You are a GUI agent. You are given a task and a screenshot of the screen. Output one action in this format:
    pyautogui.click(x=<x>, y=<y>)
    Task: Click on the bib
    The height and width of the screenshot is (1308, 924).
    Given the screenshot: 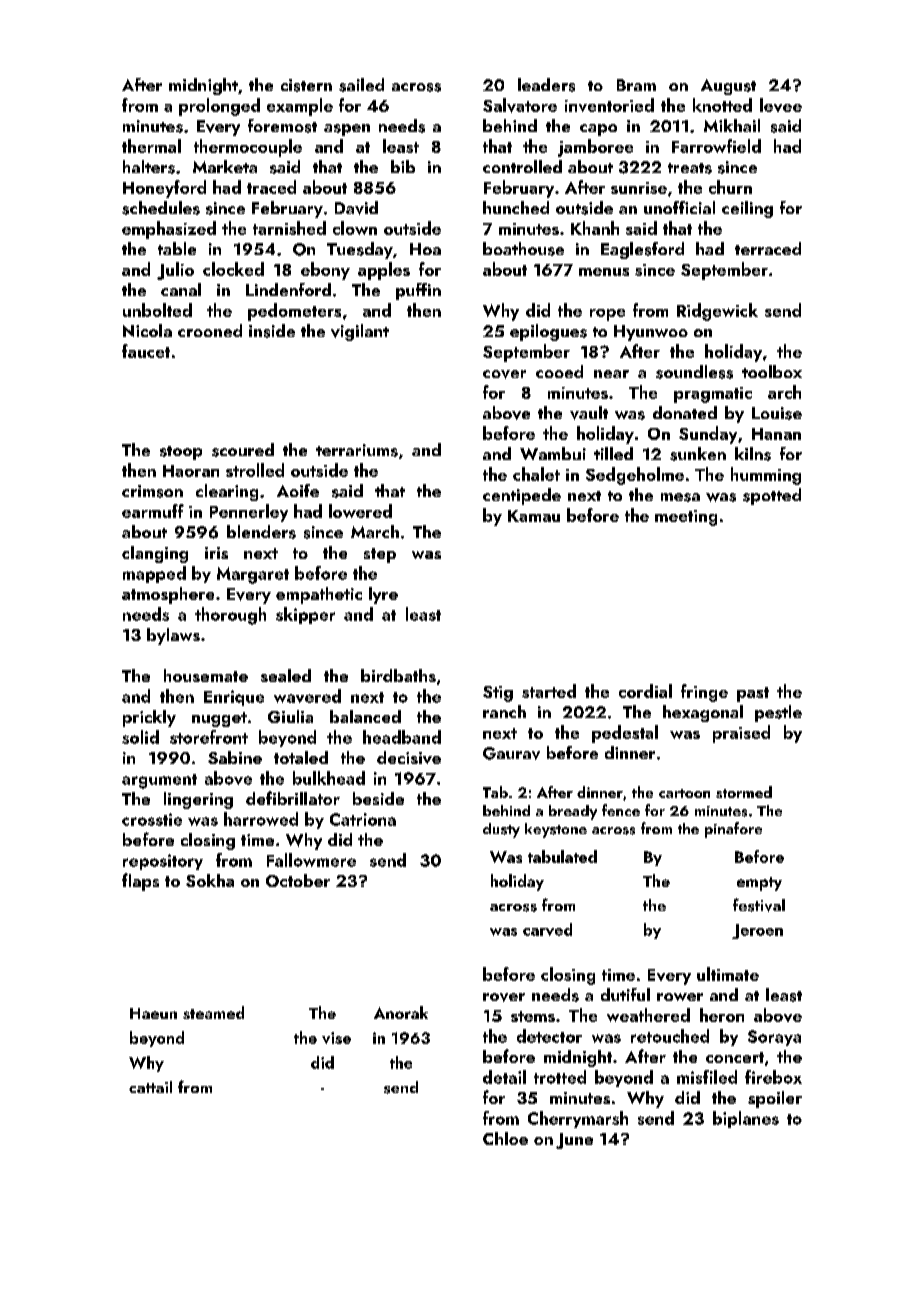 What is the action you would take?
    pyautogui.click(x=403, y=166)
